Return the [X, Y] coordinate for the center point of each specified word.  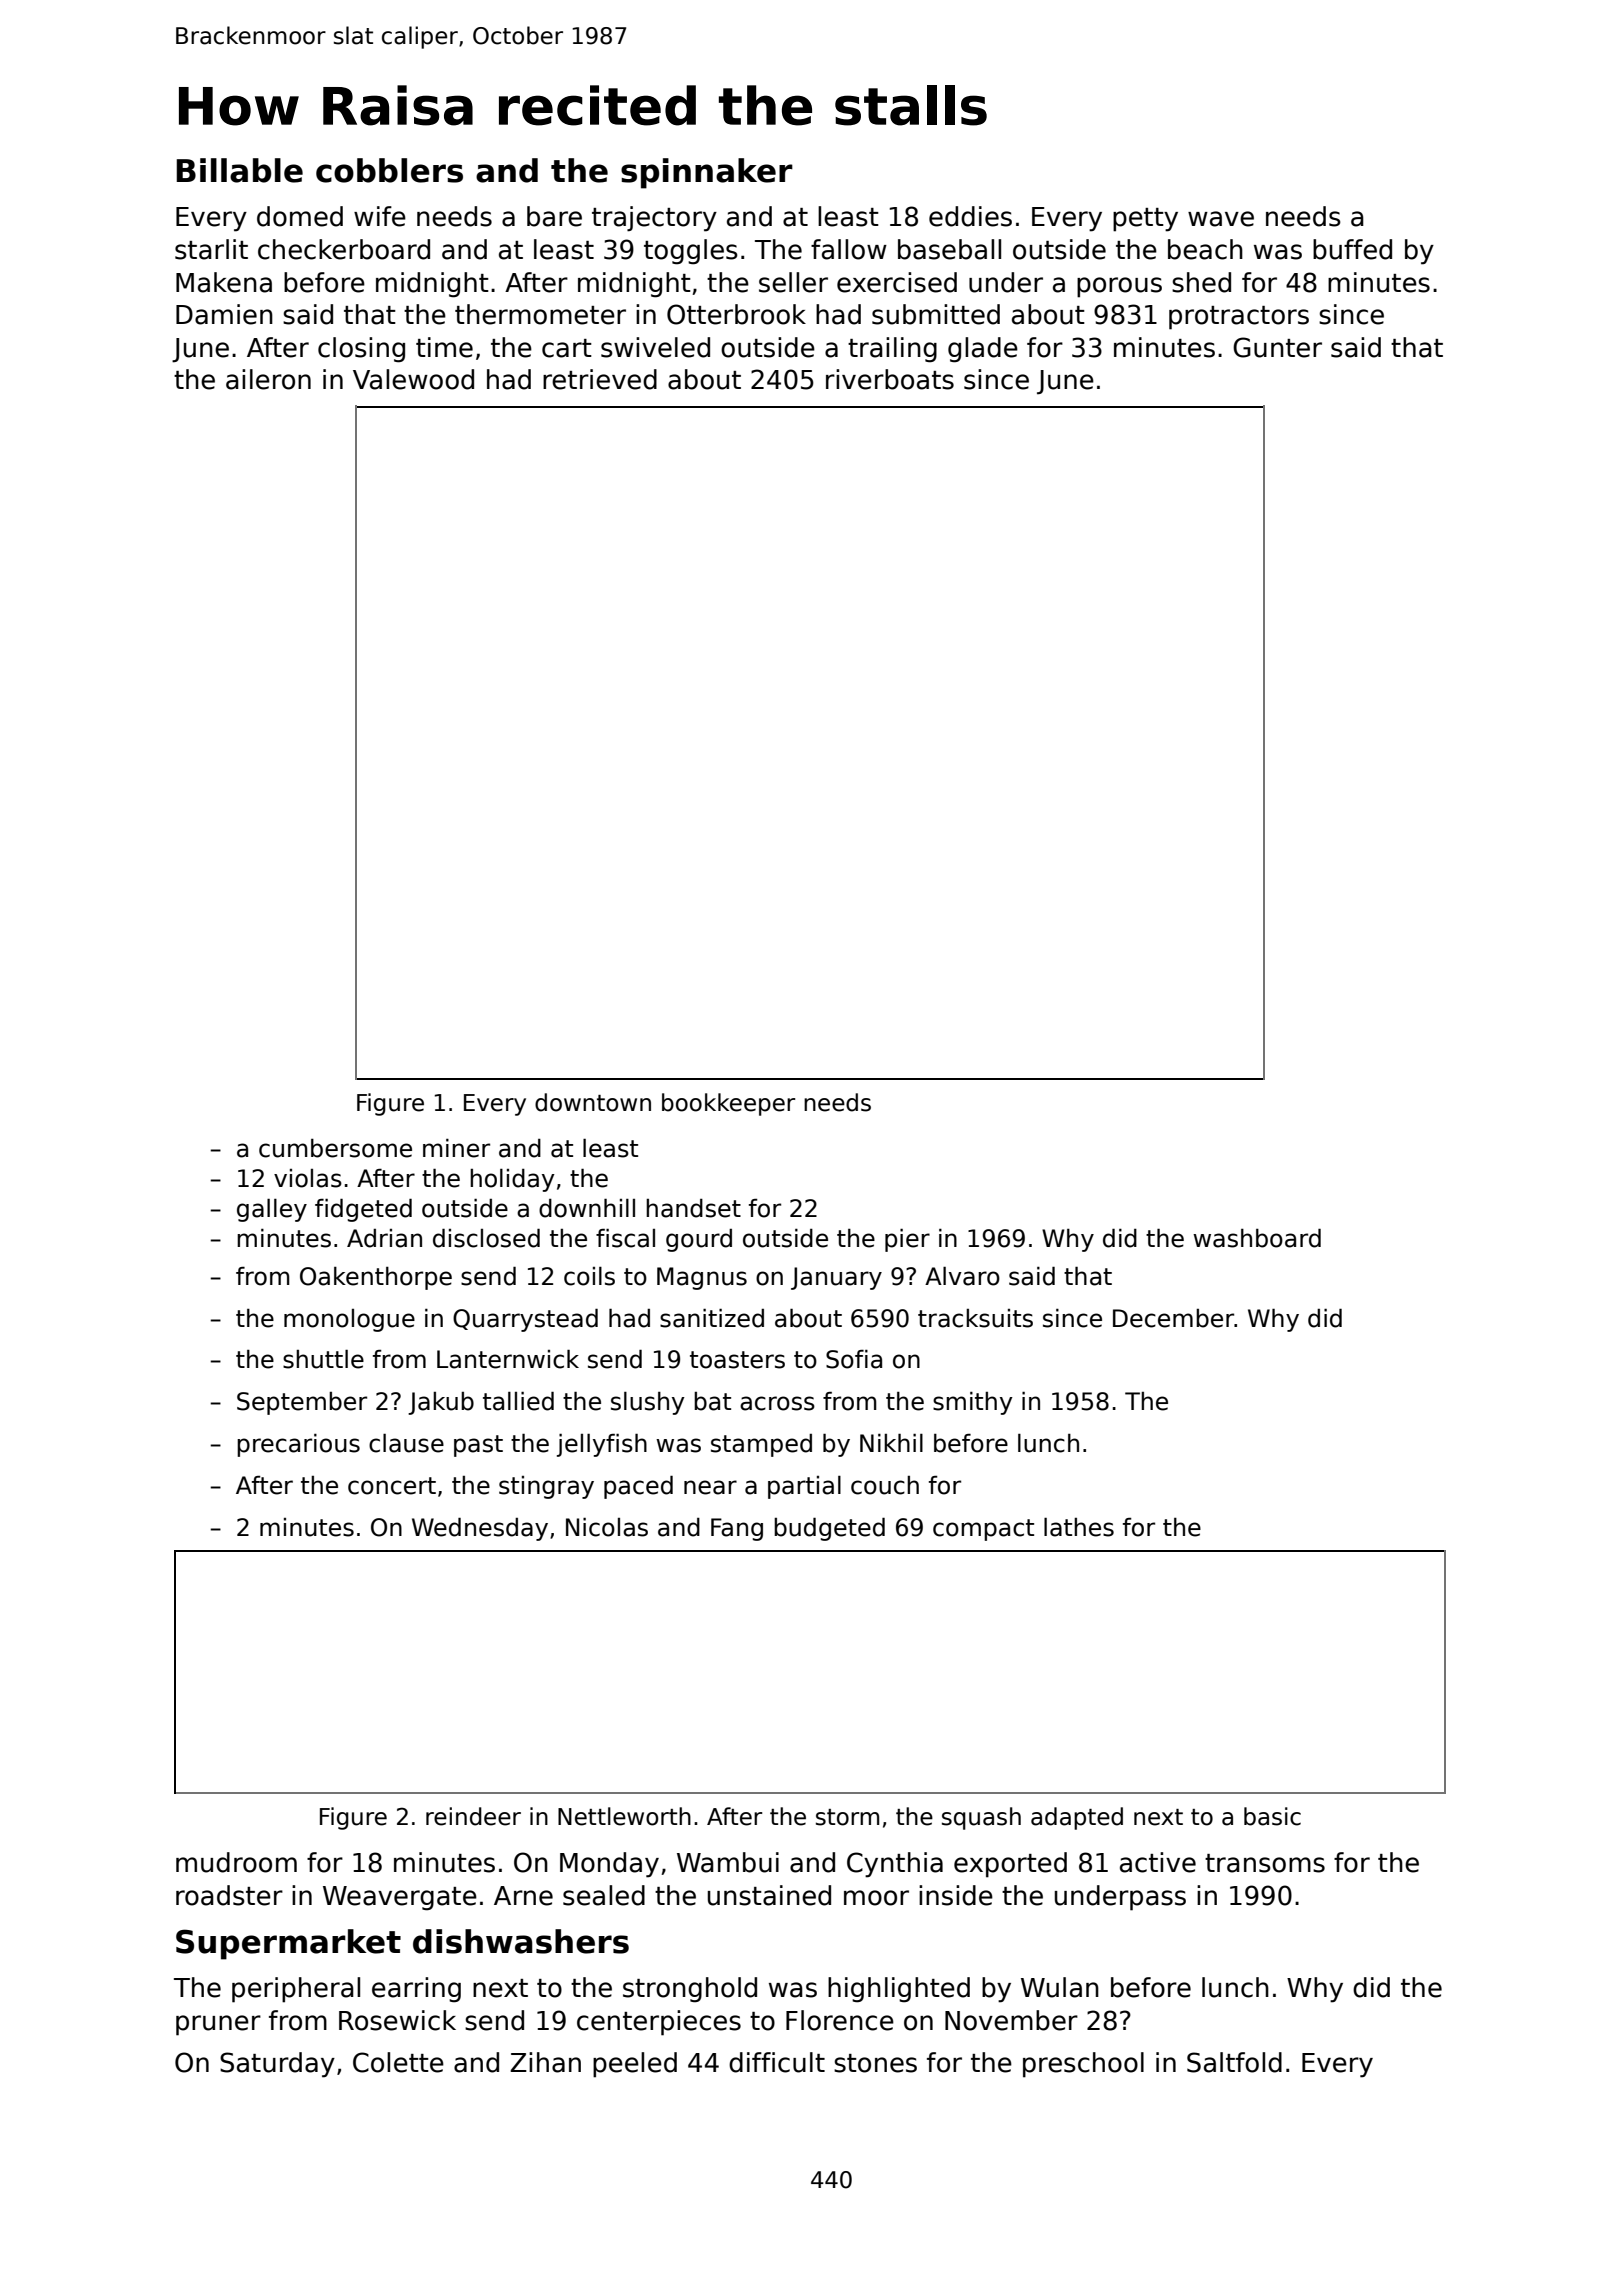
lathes [1079, 1527]
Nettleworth [624, 1816]
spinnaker [707, 173]
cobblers [389, 170]
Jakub [441, 1403]
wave [1221, 219]
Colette [398, 2062]
